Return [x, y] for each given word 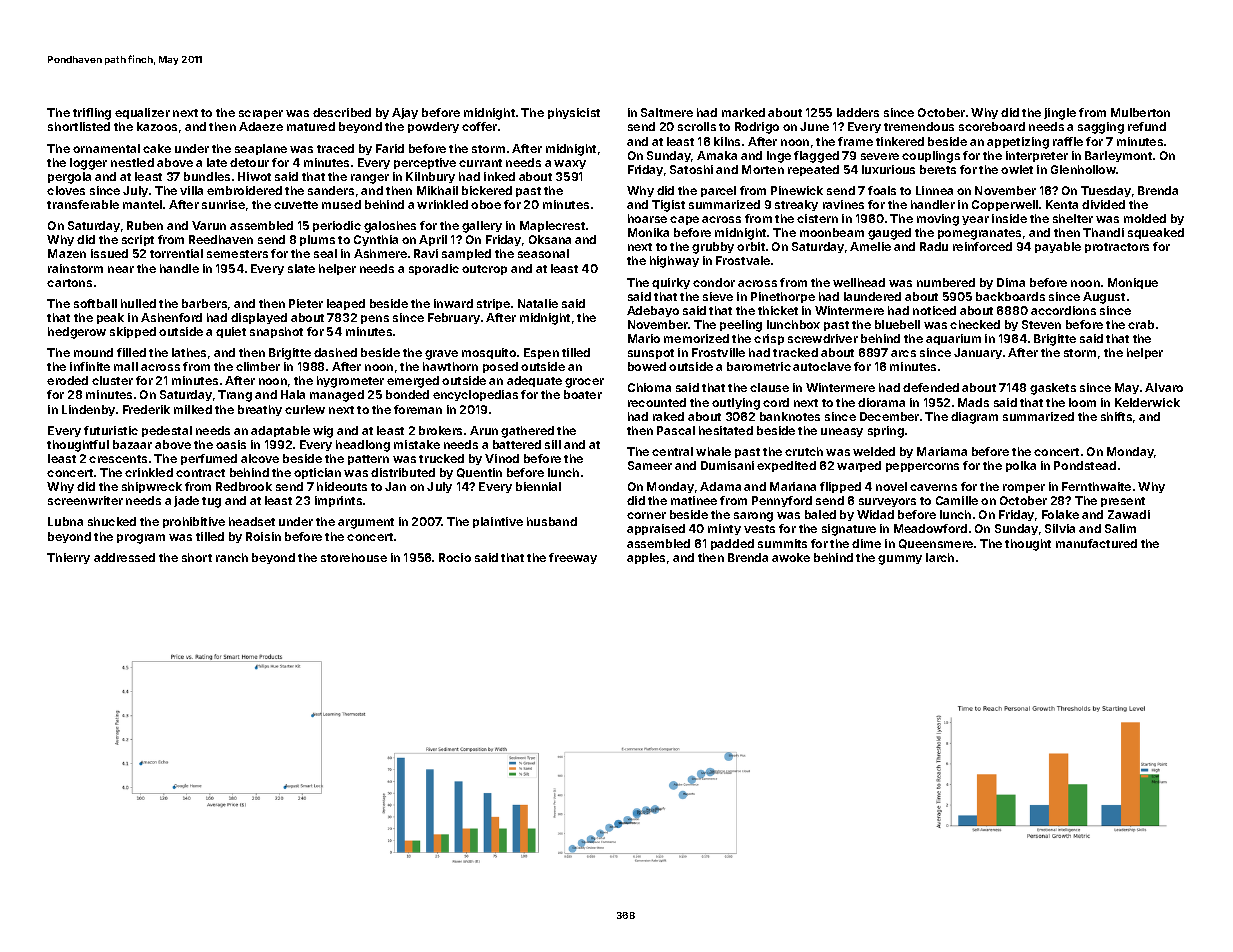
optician [317, 473]
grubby [713, 248]
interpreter [1037, 156]
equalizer [142, 113]
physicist [574, 113]
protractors [1117, 248]
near [121, 269]
